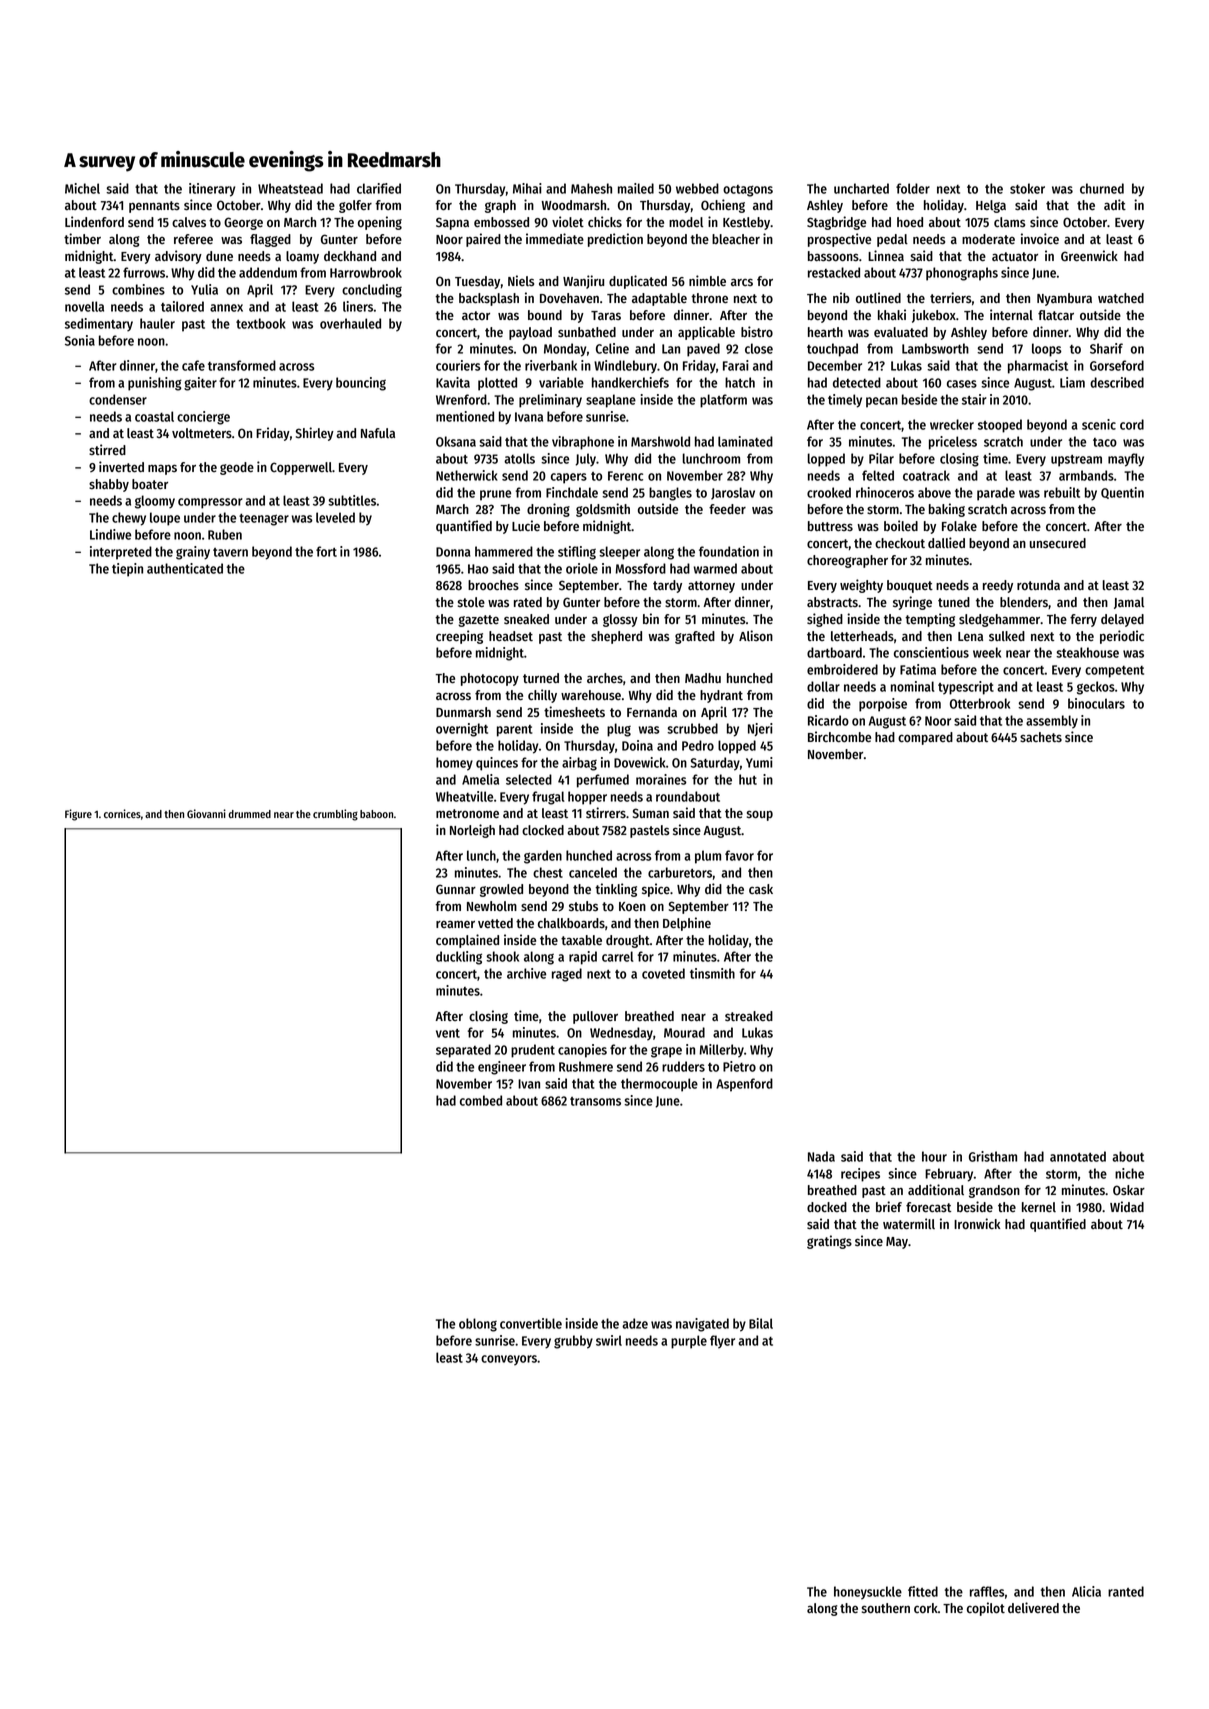  What do you see at coordinates (509, 1360) in the screenshot?
I see `conveyors` at bounding box center [509, 1360].
